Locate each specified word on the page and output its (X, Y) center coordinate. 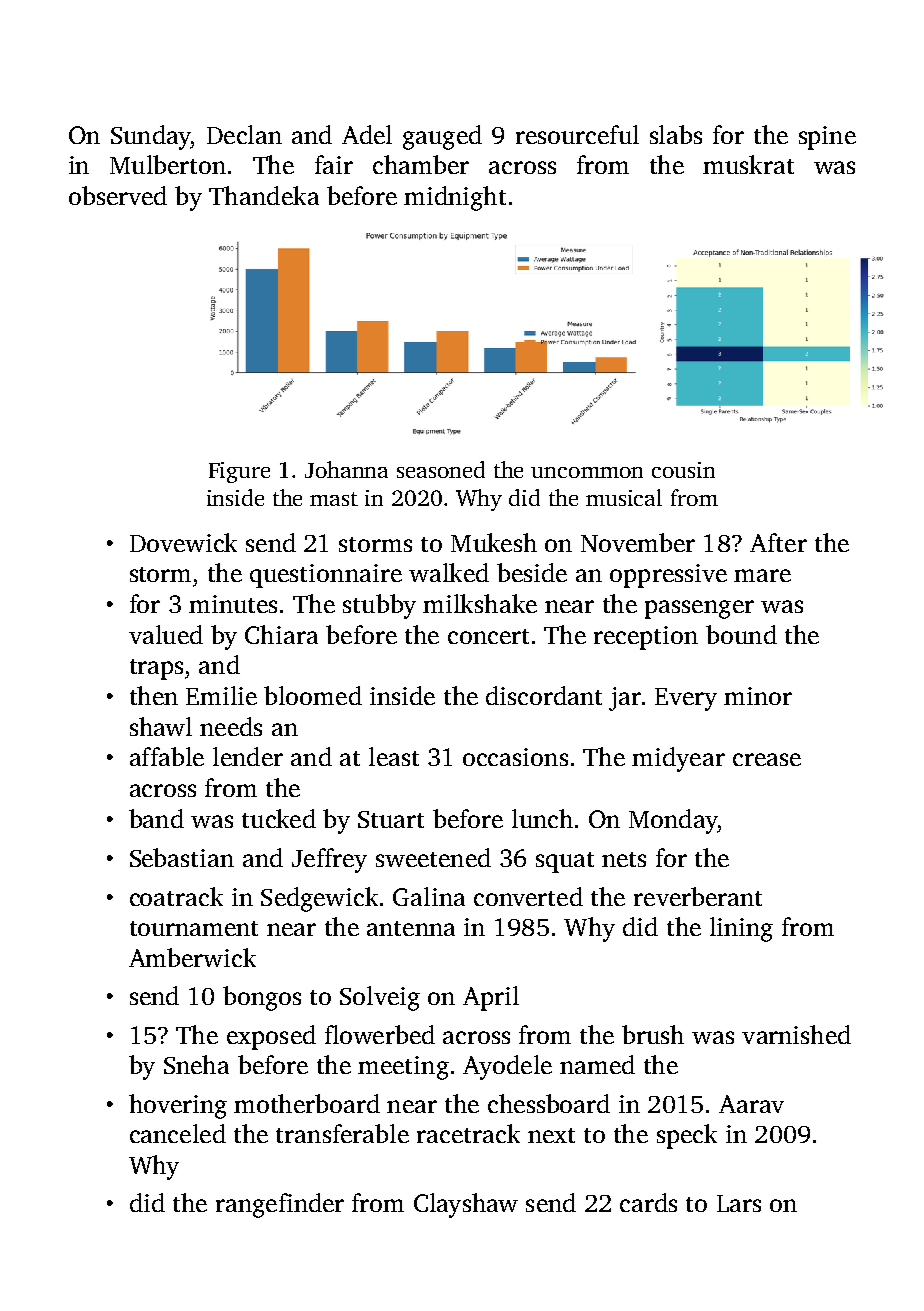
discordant (544, 695)
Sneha (196, 1064)
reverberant (698, 896)
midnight (455, 198)
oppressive (668, 576)
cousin (683, 470)
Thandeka (264, 195)
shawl (161, 726)
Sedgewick (319, 899)
